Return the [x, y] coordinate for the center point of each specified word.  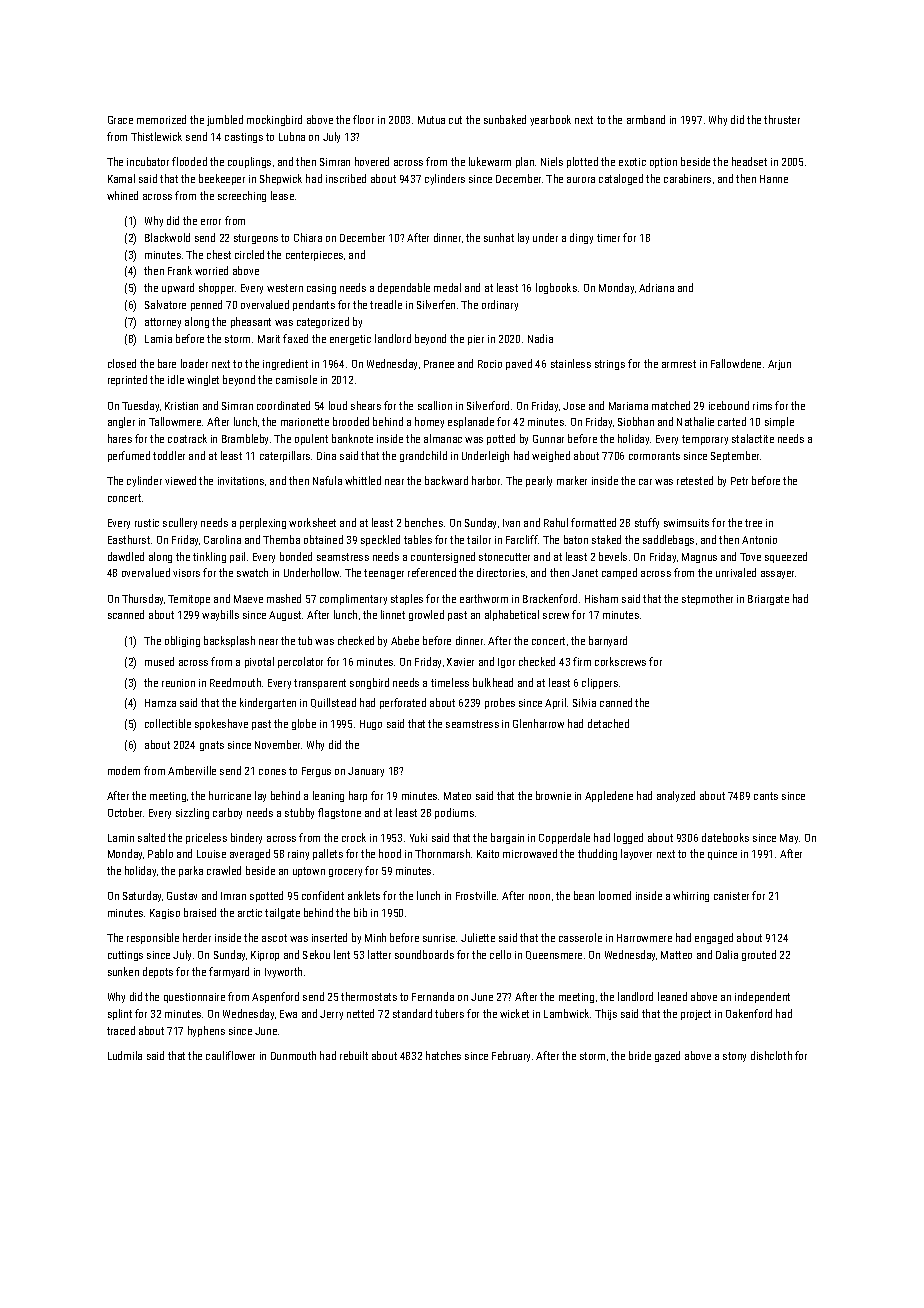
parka [191, 871]
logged [628, 838]
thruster [782, 119]
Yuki [418, 837]
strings [610, 365]
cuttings [125, 956]
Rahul [556, 522]
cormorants [654, 456]
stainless [571, 363]
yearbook [550, 120]
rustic [147, 523]
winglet [203, 380]
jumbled [225, 120]
